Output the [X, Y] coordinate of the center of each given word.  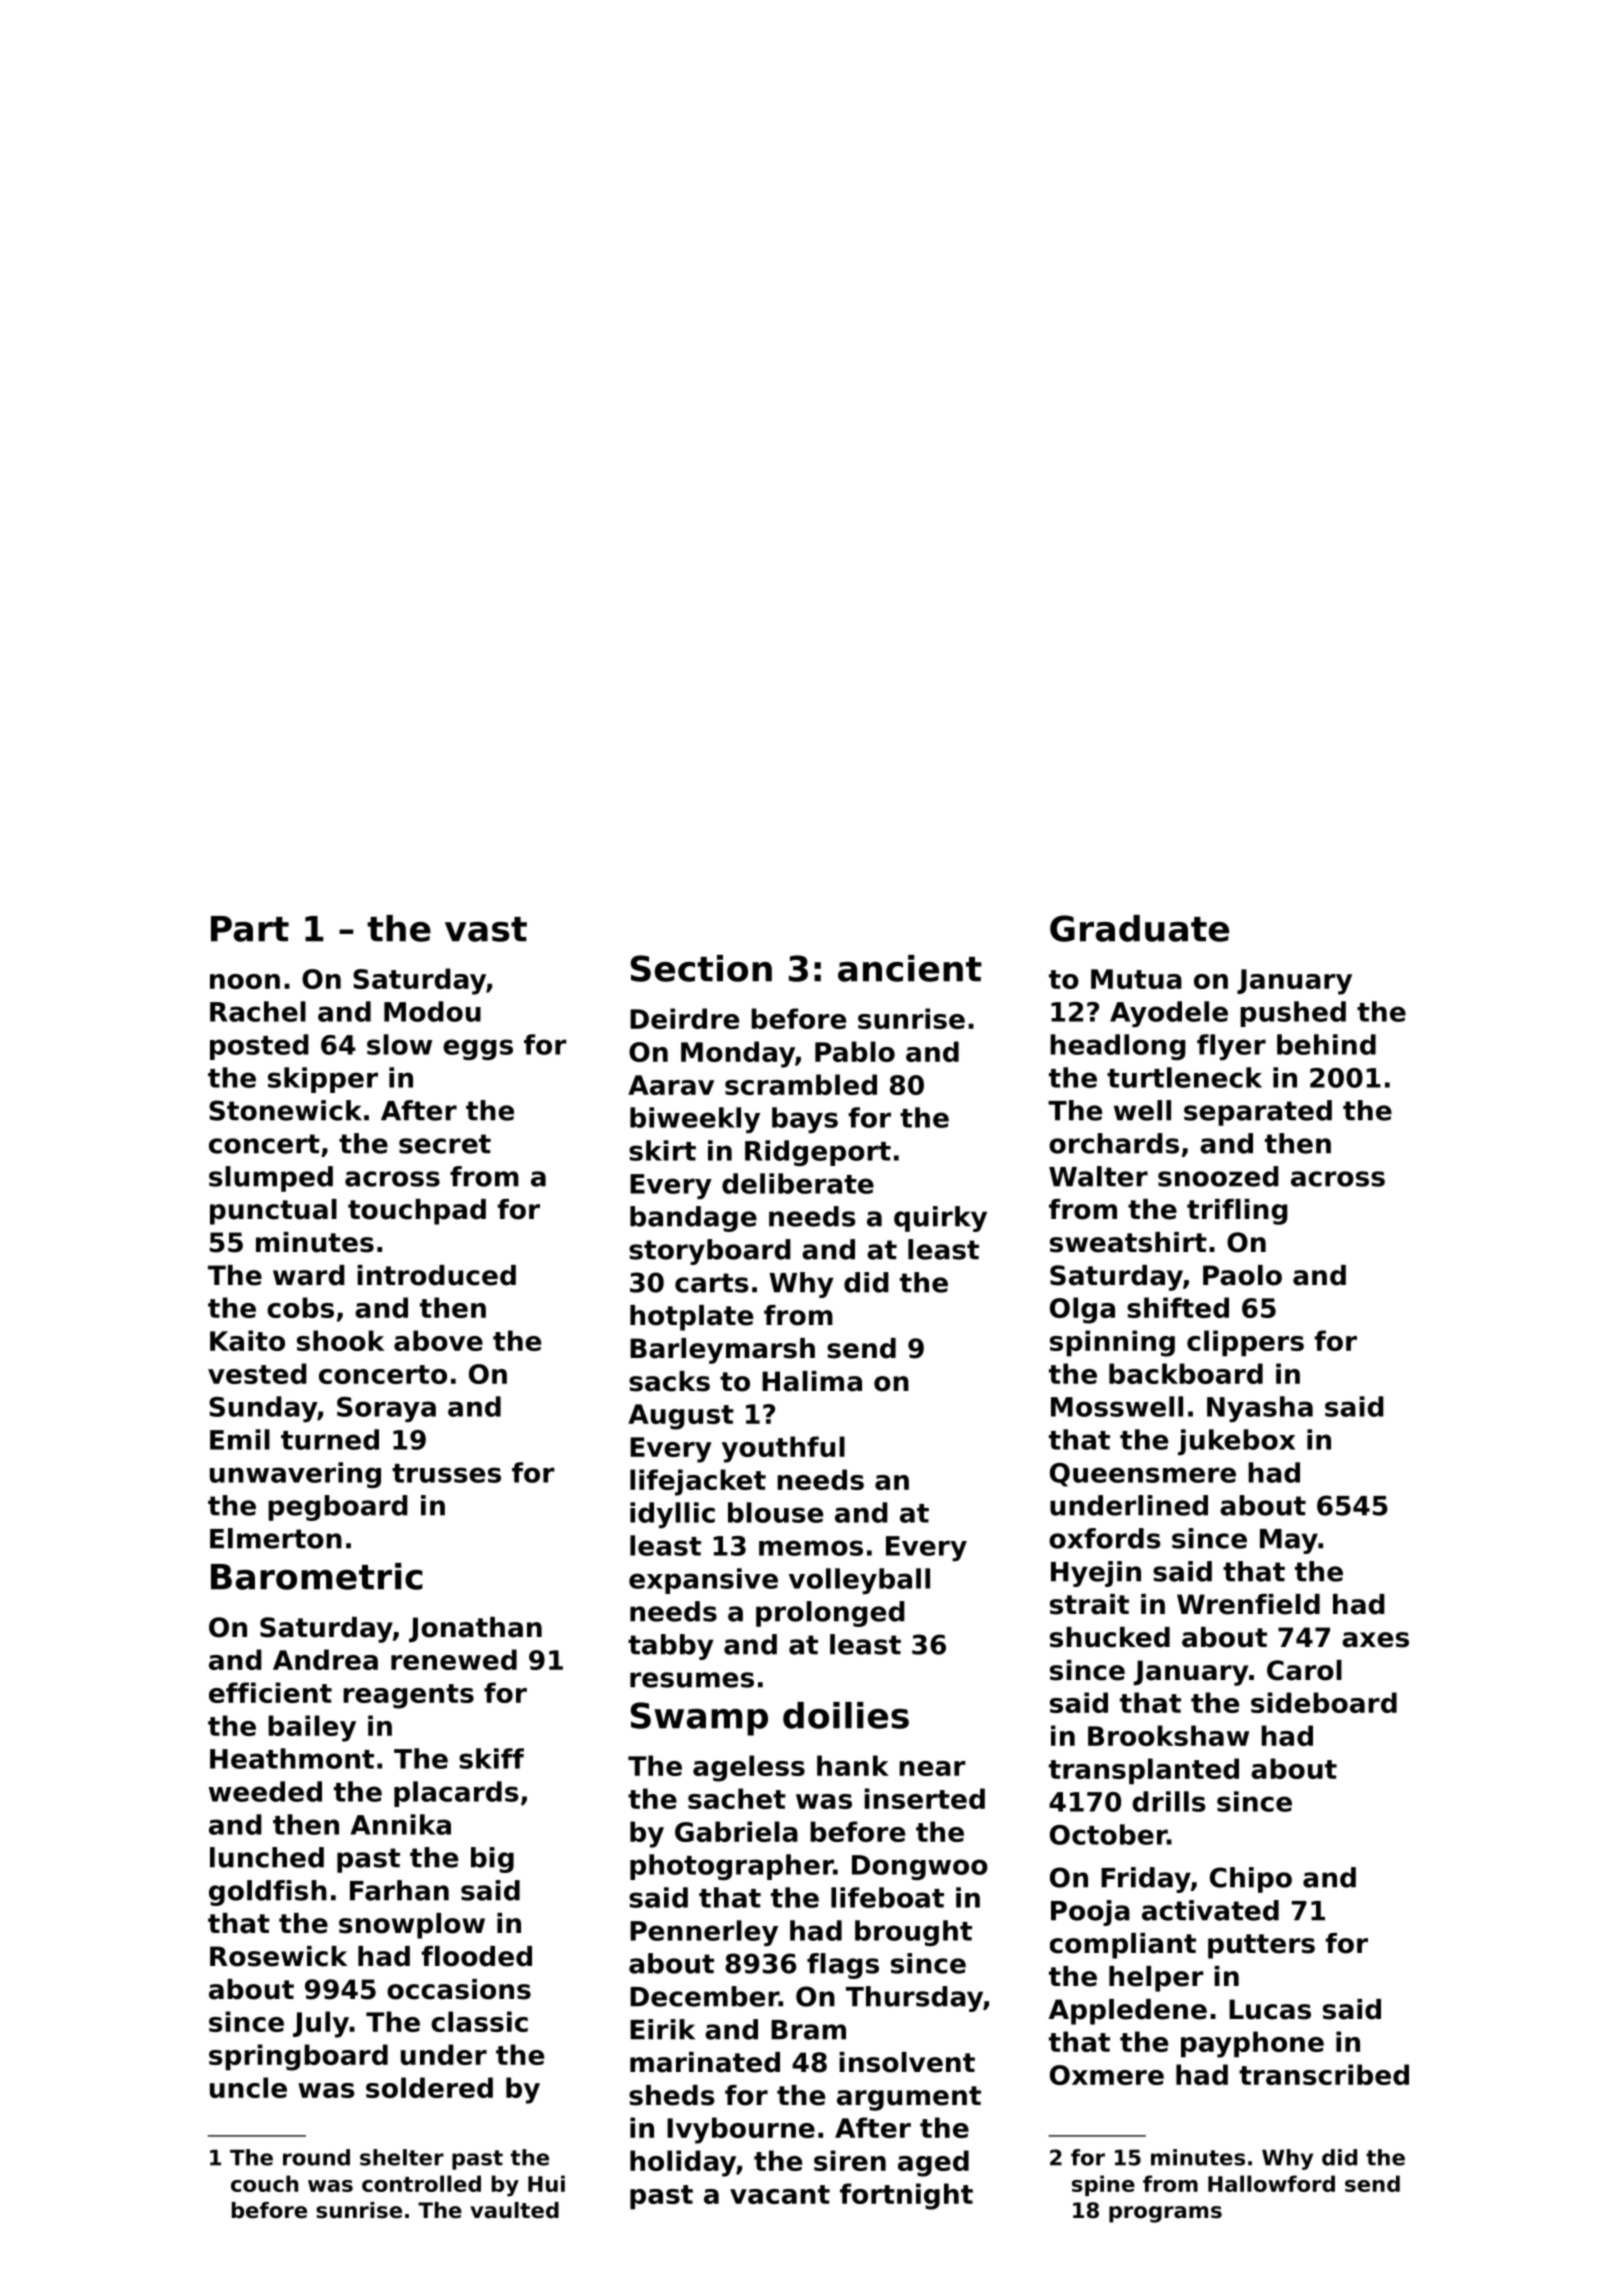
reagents [408, 1696]
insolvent [907, 2062]
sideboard [1324, 1702]
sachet [737, 1798]
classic [479, 2021]
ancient [910, 968]
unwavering [295, 1475]
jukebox [1236, 1442]
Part [250, 929]
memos [811, 1548]
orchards [1114, 1143]
